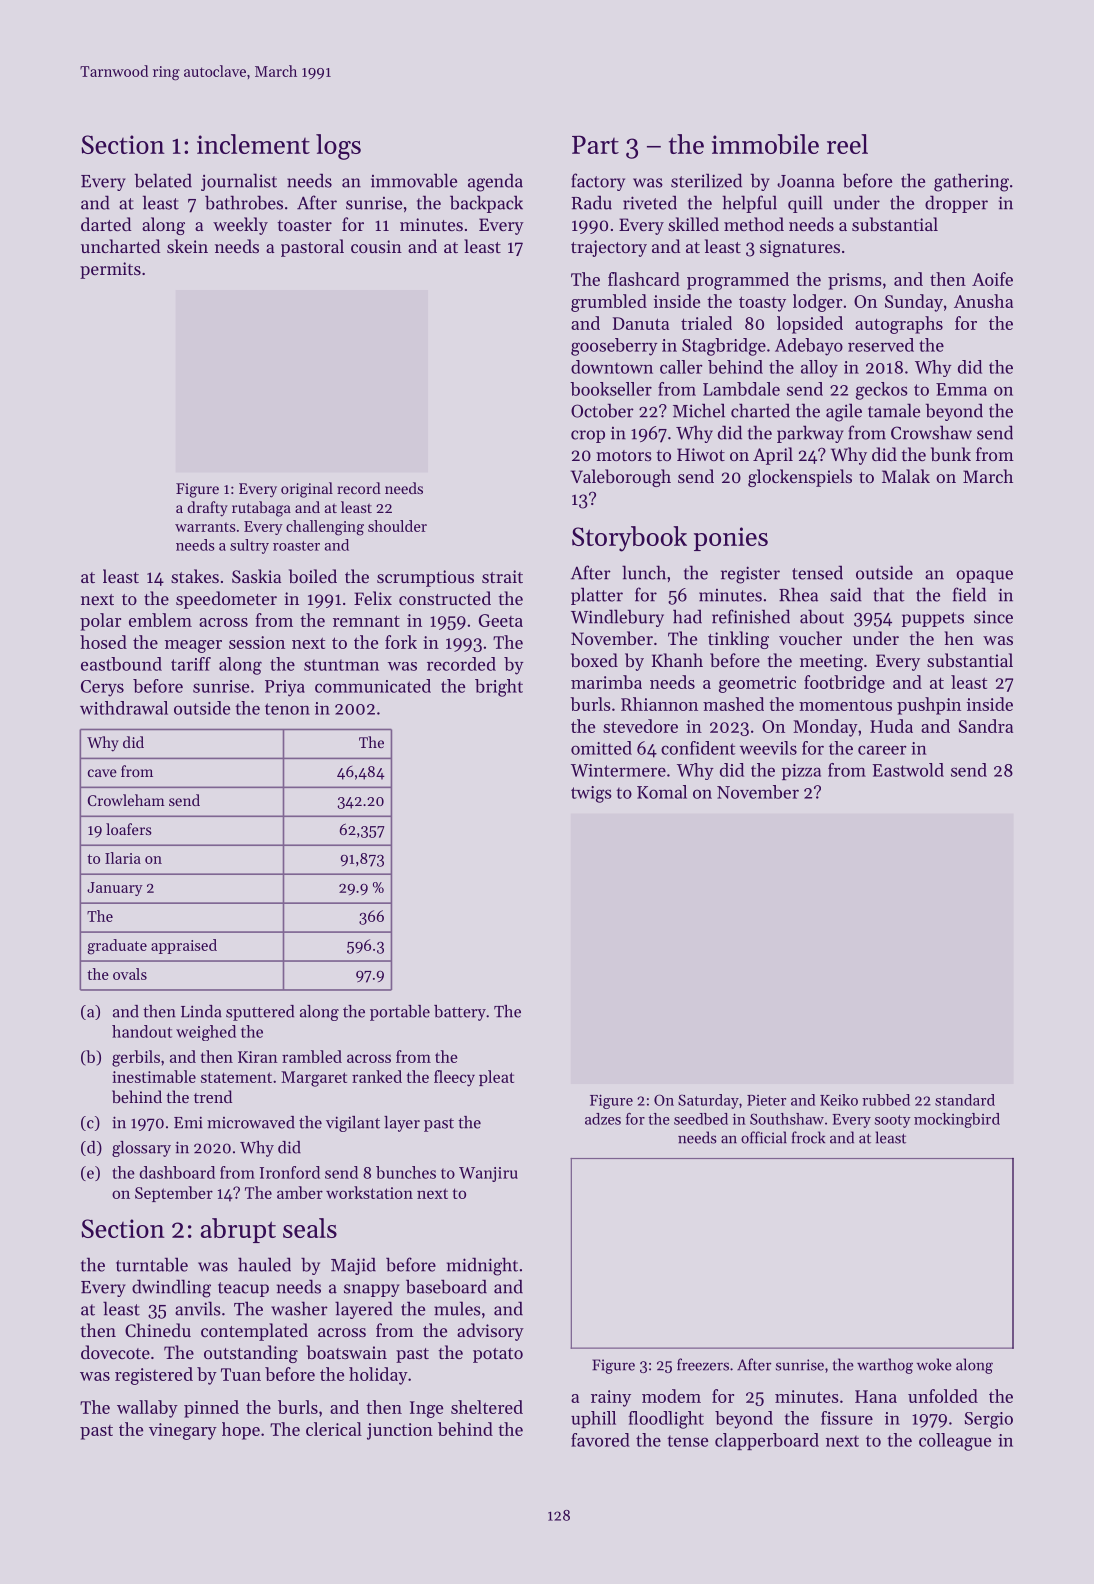 The height and width of the page is (1584, 1094). What do you see at coordinates (614, 347) in the page?
I see `gooseberry` at bounding box center [614, 347].
